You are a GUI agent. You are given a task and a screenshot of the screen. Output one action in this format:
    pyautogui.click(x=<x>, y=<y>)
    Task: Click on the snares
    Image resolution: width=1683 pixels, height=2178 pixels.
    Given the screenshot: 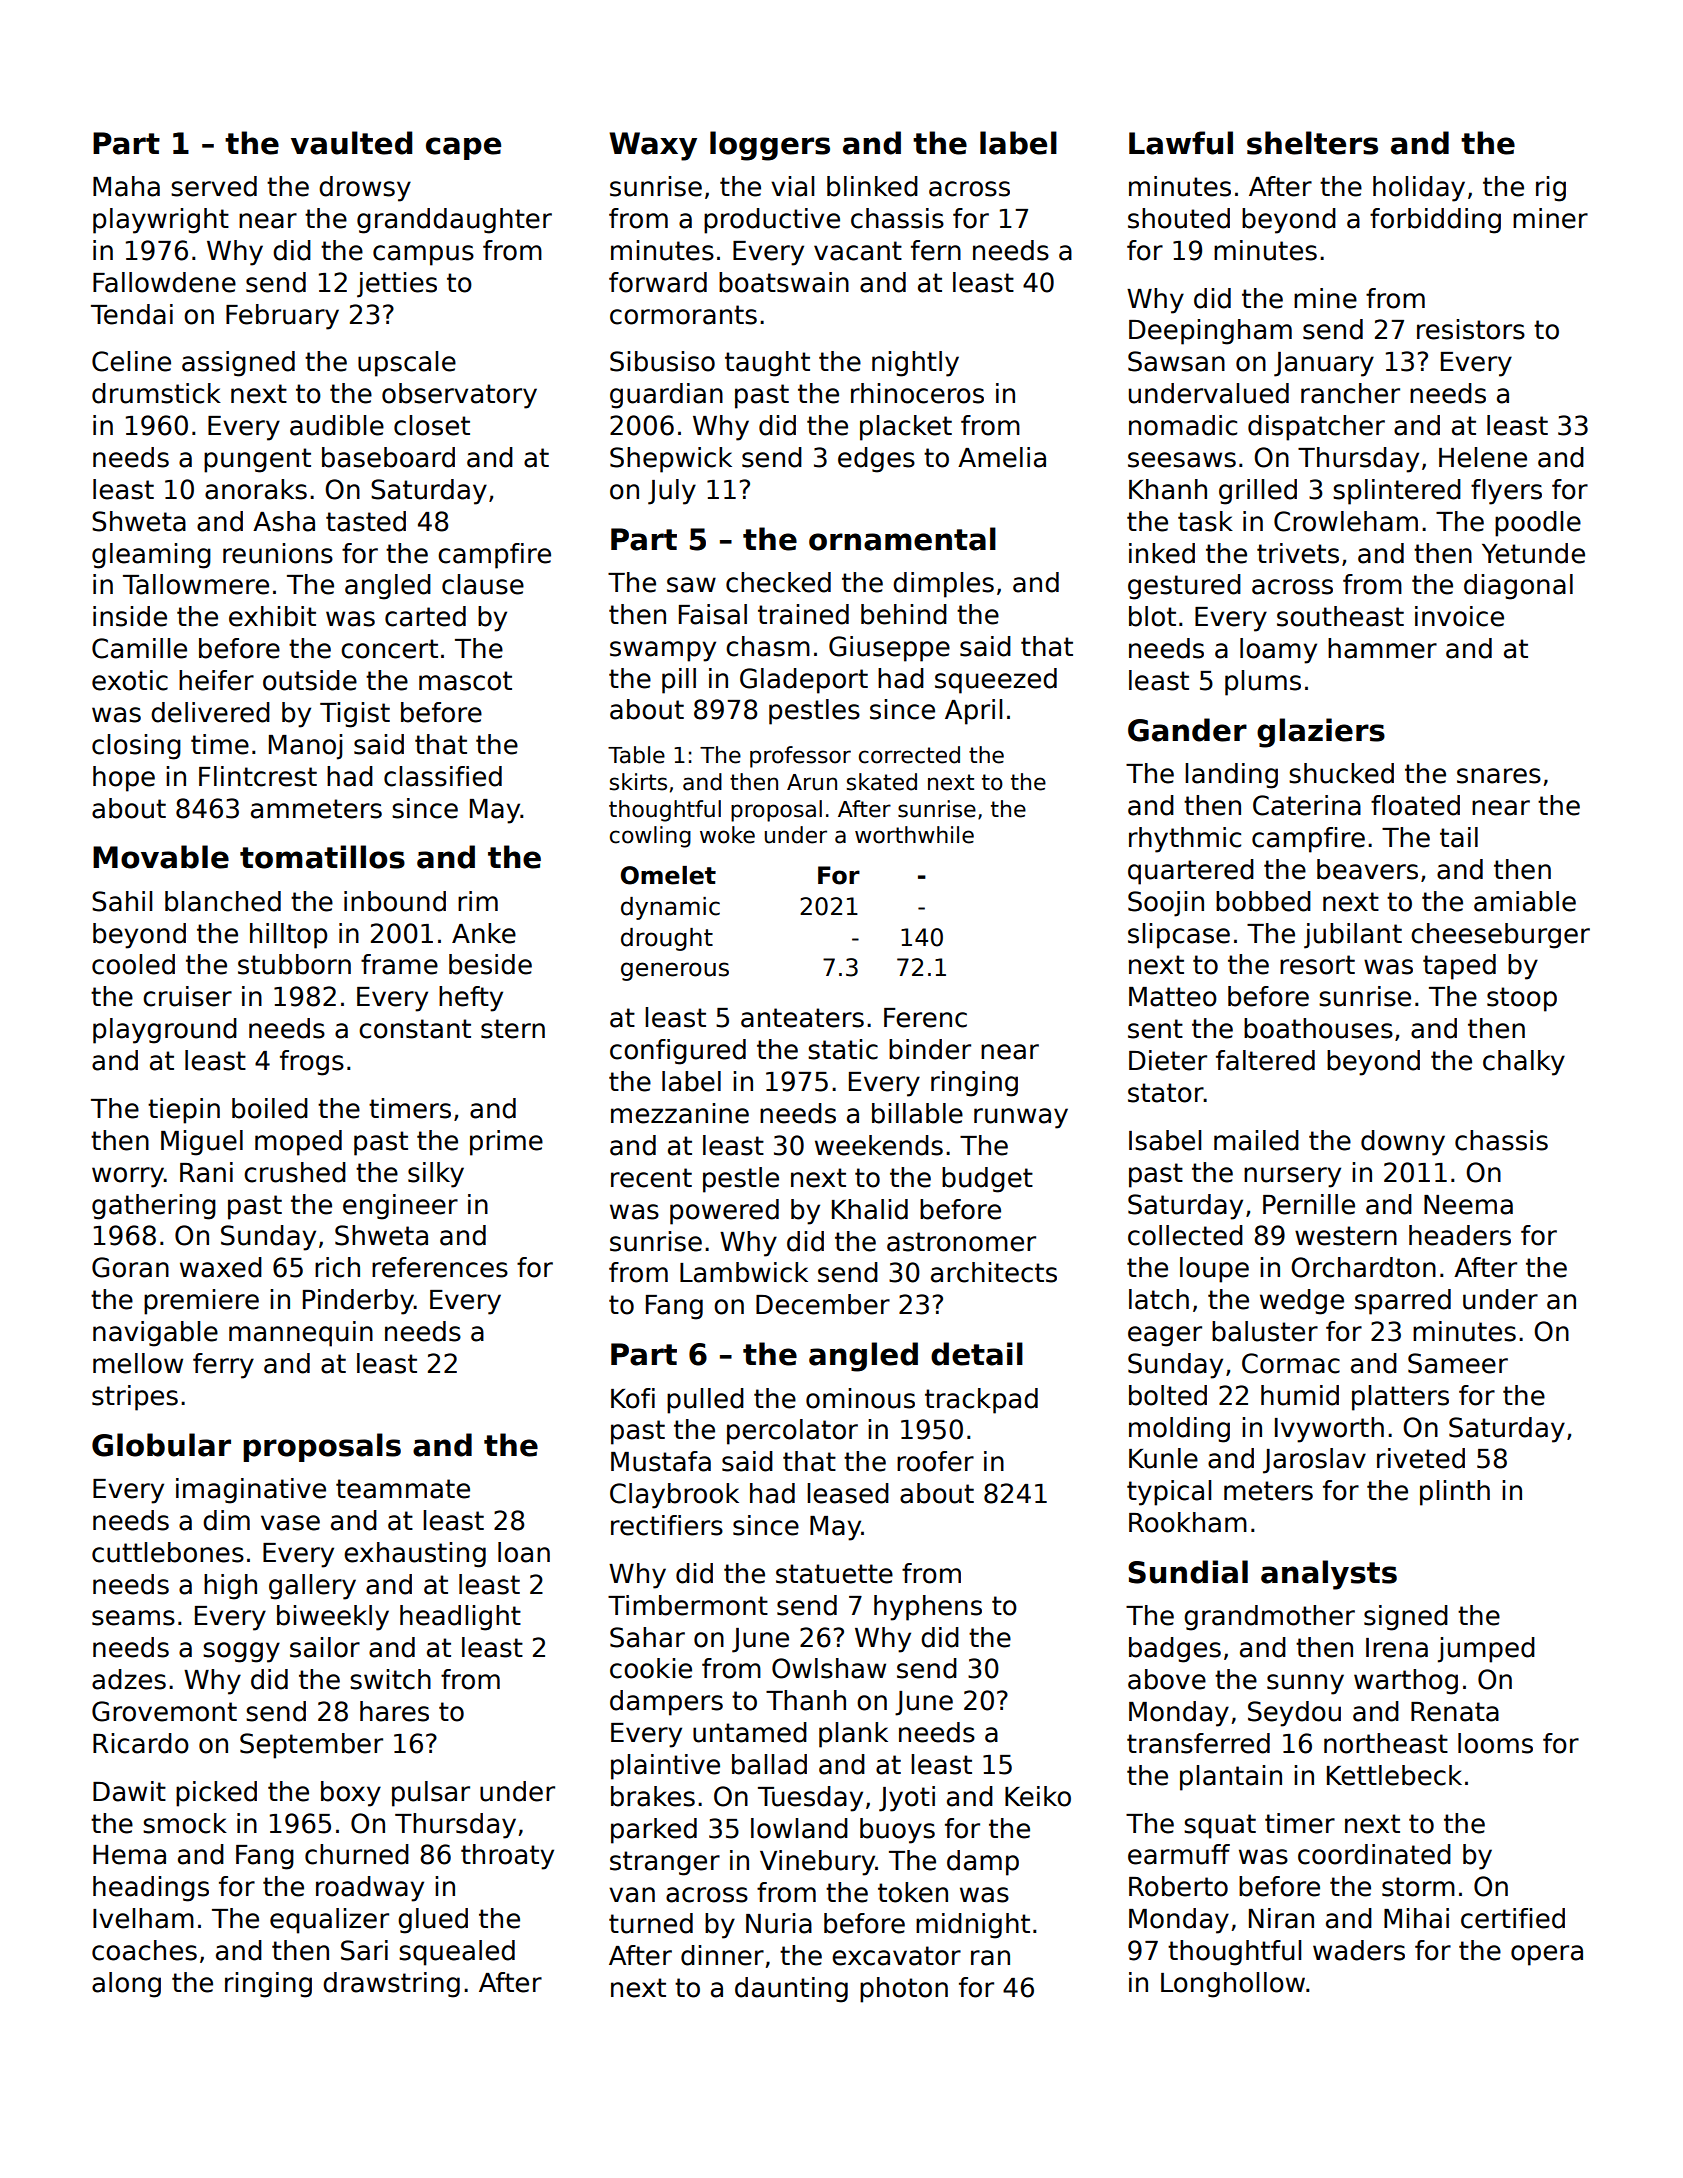 What is the action you would take?
    pyautogui.click(x=1499, y=776)
